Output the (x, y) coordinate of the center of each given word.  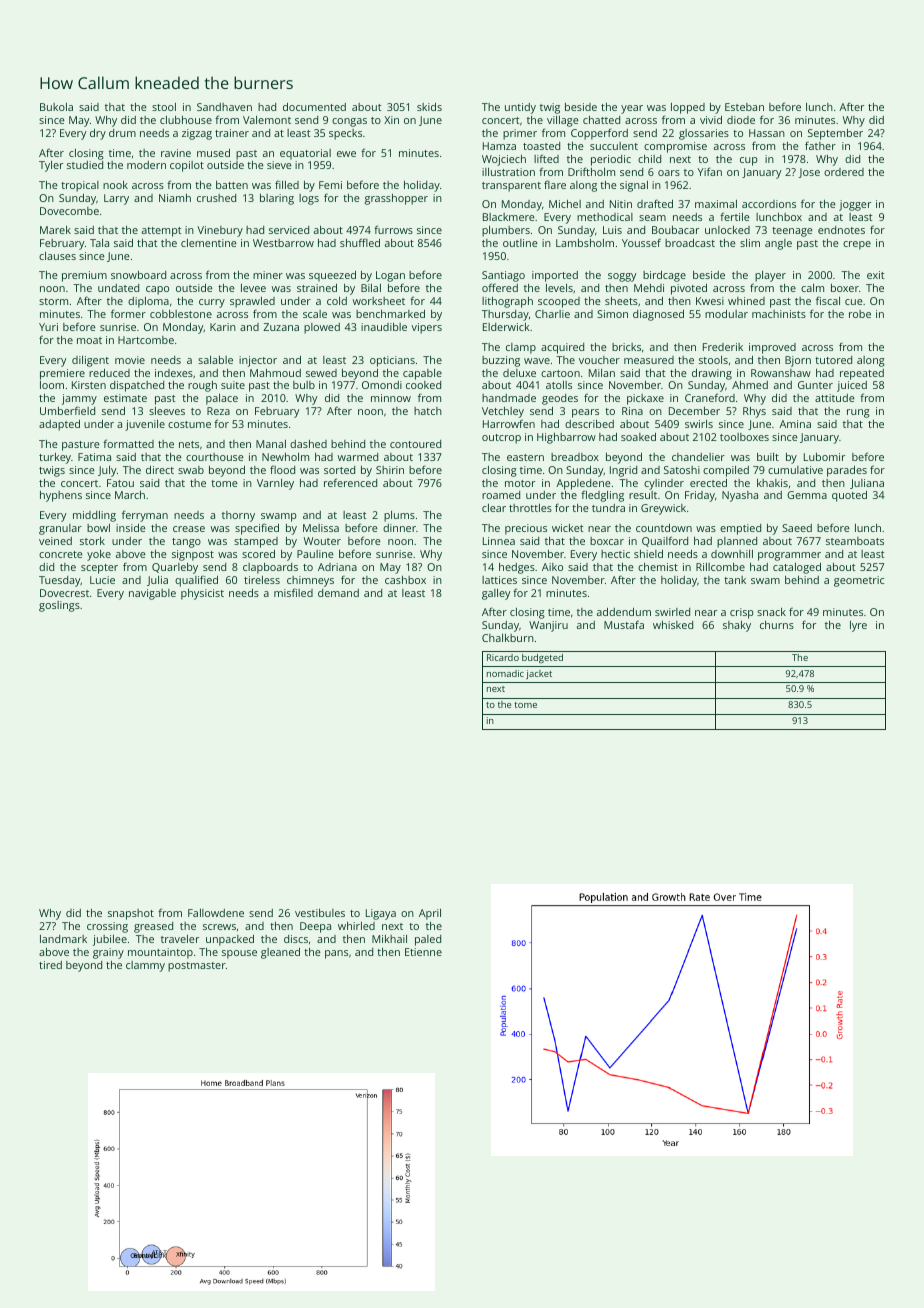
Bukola (56, 107)
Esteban (744, 107)
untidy (520, 108)
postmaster (197, 967)
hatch (428, 411)
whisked (673, 625)
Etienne (423, 952)
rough (202, 386)
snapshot (131, 914)
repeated (862, 374)
